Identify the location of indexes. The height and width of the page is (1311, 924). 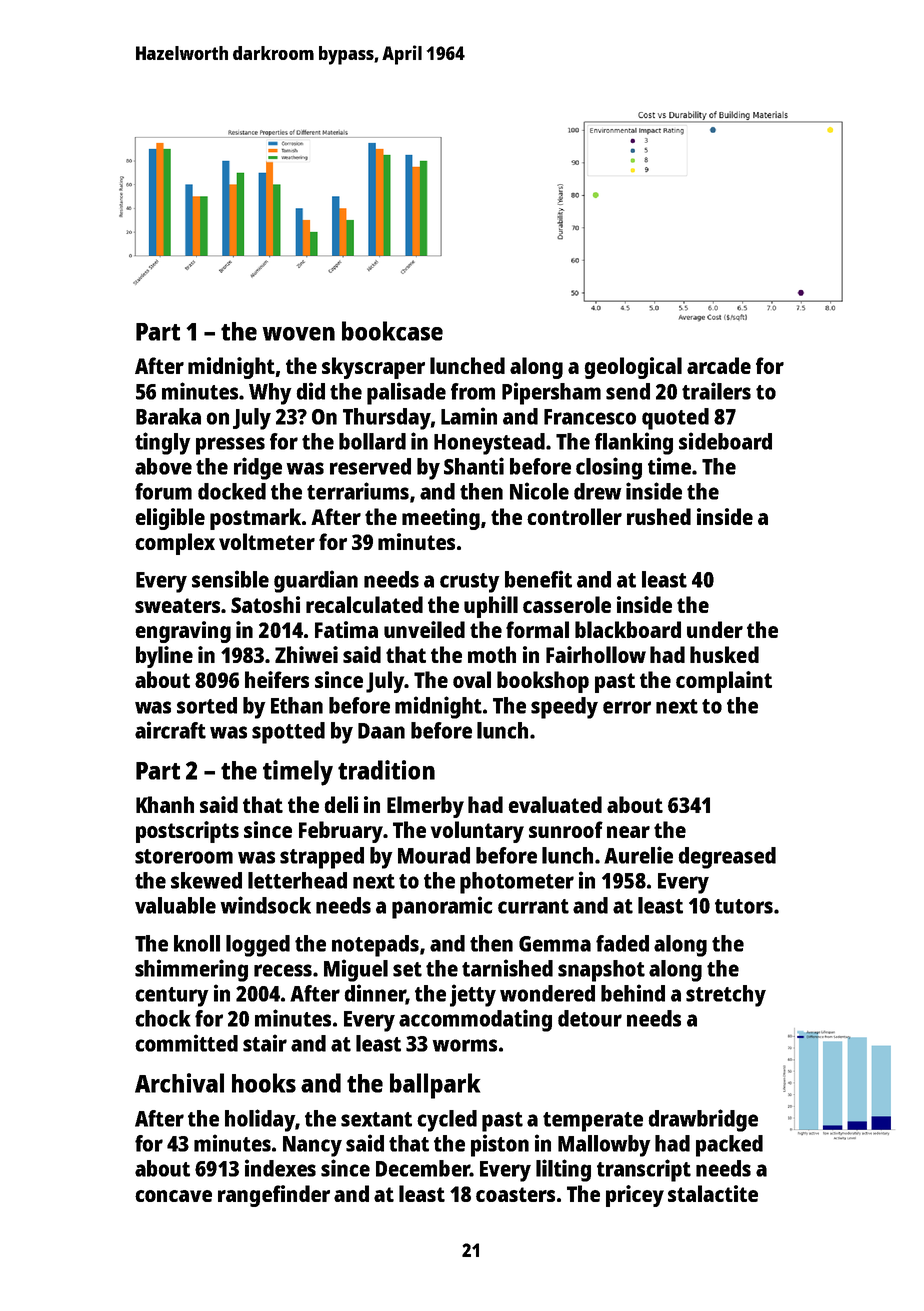
(280, 1168).
